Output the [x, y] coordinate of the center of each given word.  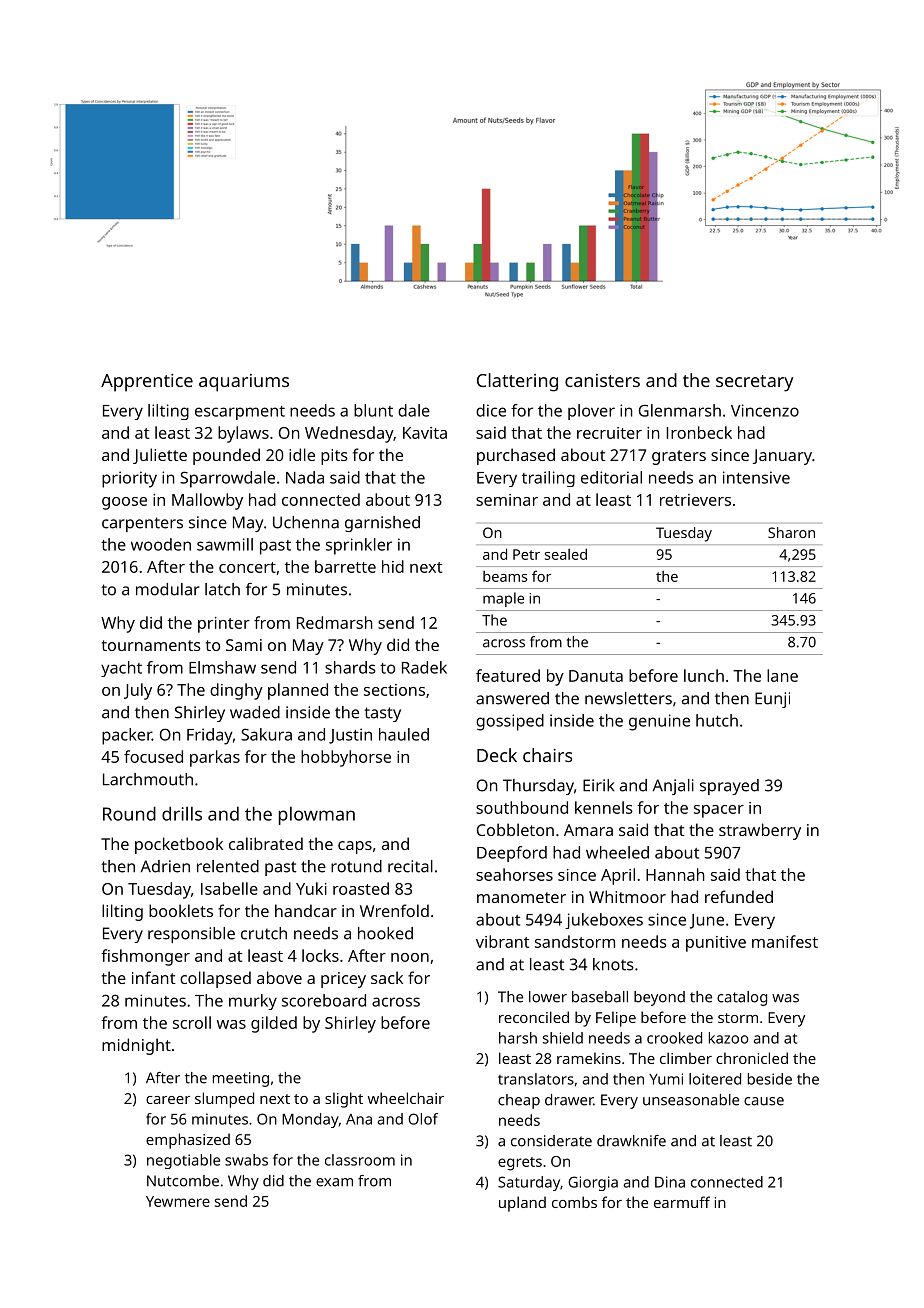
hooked [385, 933]
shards [350, 667]
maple [503, 599]
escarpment [240, 413]
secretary [754, 383]
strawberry [760, 831]
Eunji [772, 700]
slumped [224, 1100]
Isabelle [229, 888]
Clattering [517, 382]
